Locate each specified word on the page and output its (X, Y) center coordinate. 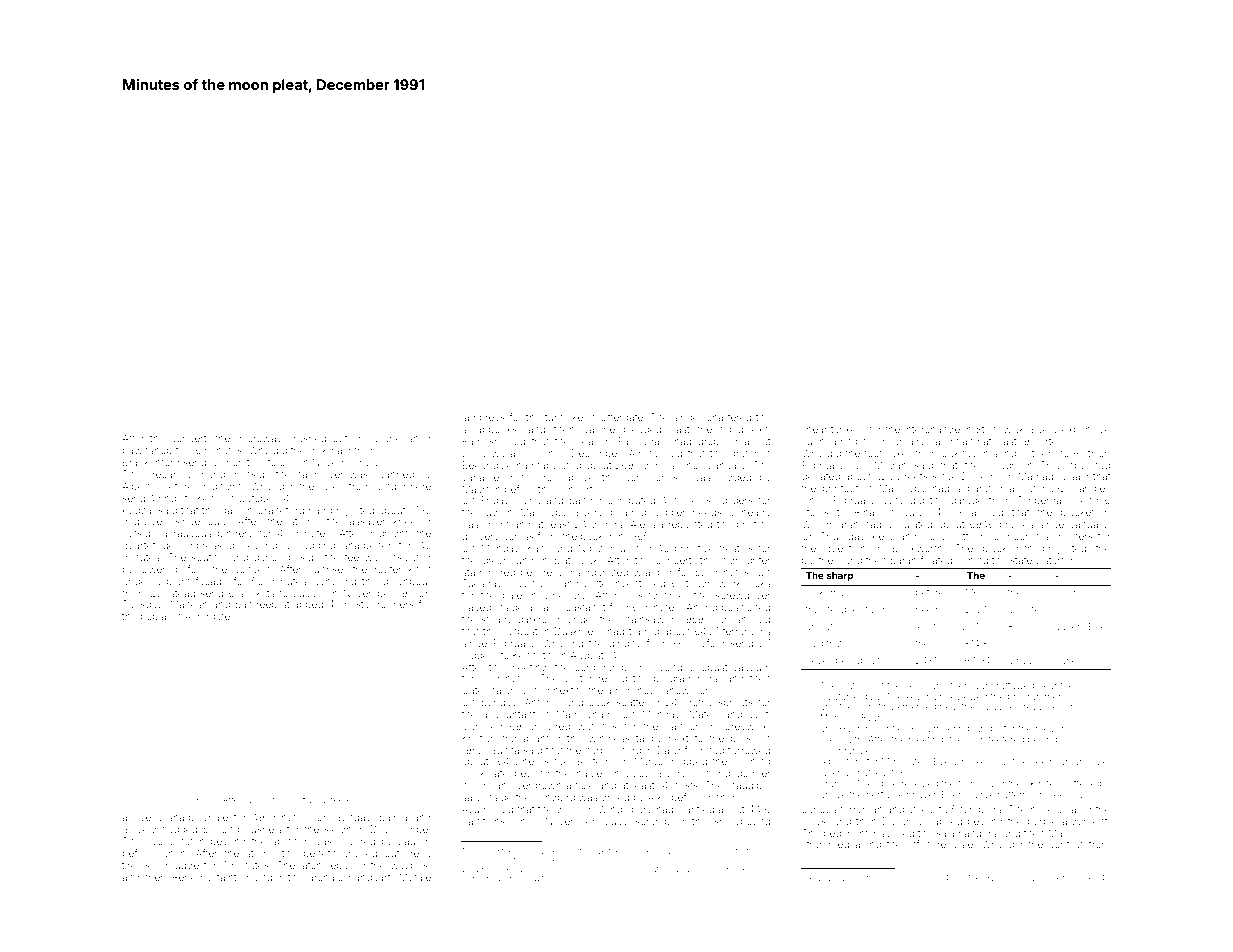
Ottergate (621, 418)
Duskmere (579, 631)
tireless (138, 865)
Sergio (704, 852)
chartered (729, 417)
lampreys (483, 418)
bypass (1070, 610)
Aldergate (207, 617)
